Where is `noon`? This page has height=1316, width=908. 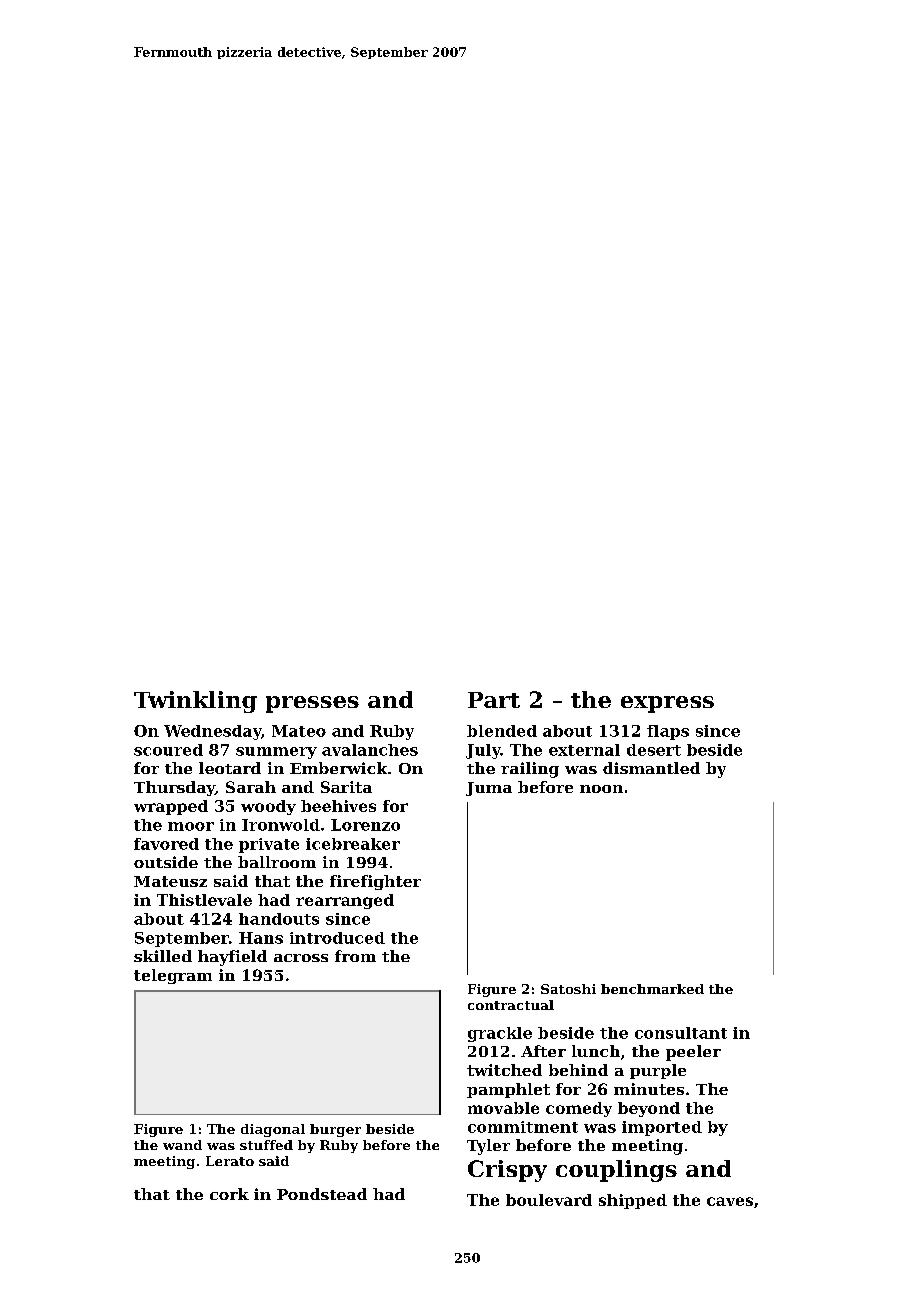 noon is located at coordinates (601, 789).
